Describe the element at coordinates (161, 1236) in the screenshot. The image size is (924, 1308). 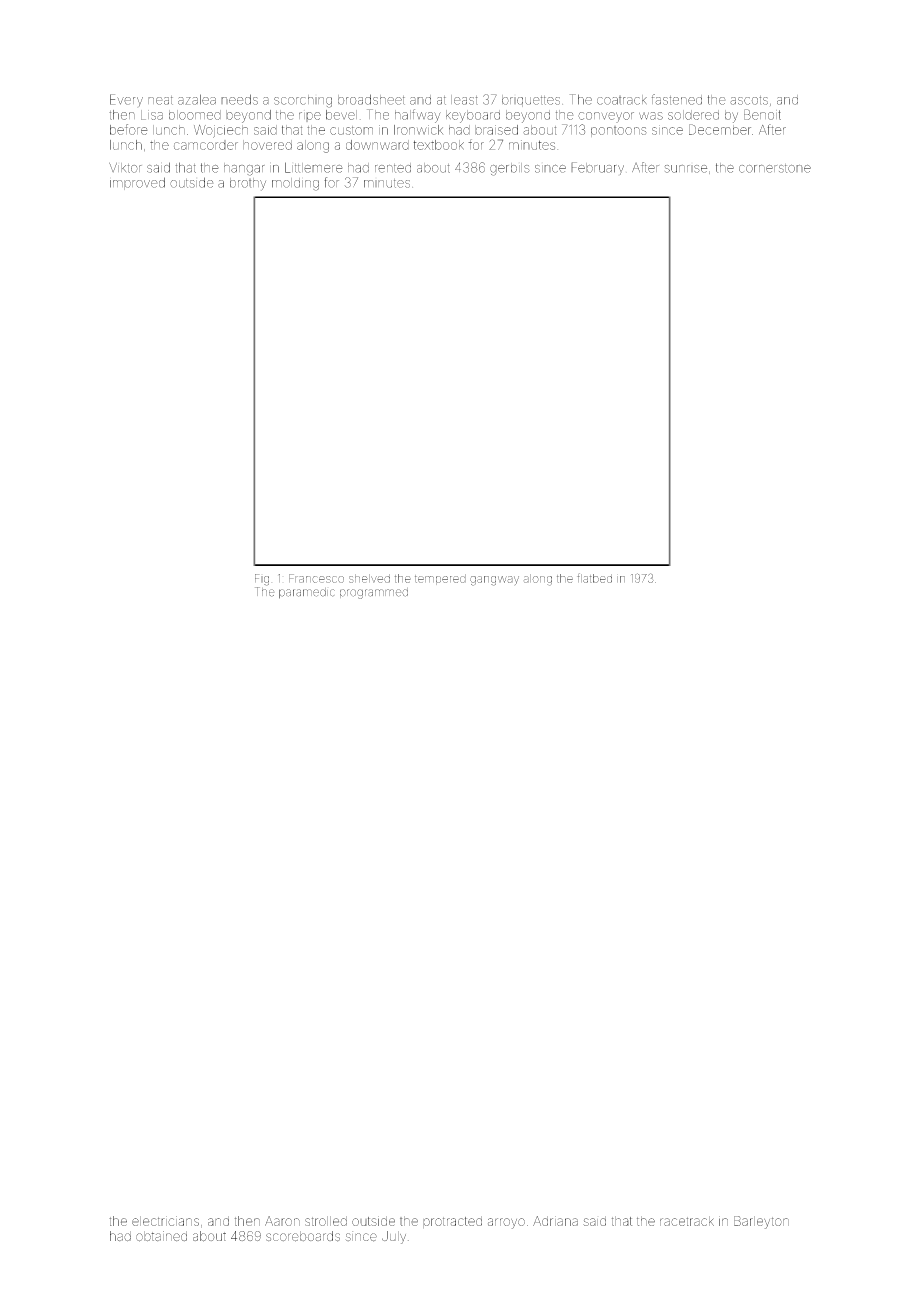
I see `obtained` at that location.
